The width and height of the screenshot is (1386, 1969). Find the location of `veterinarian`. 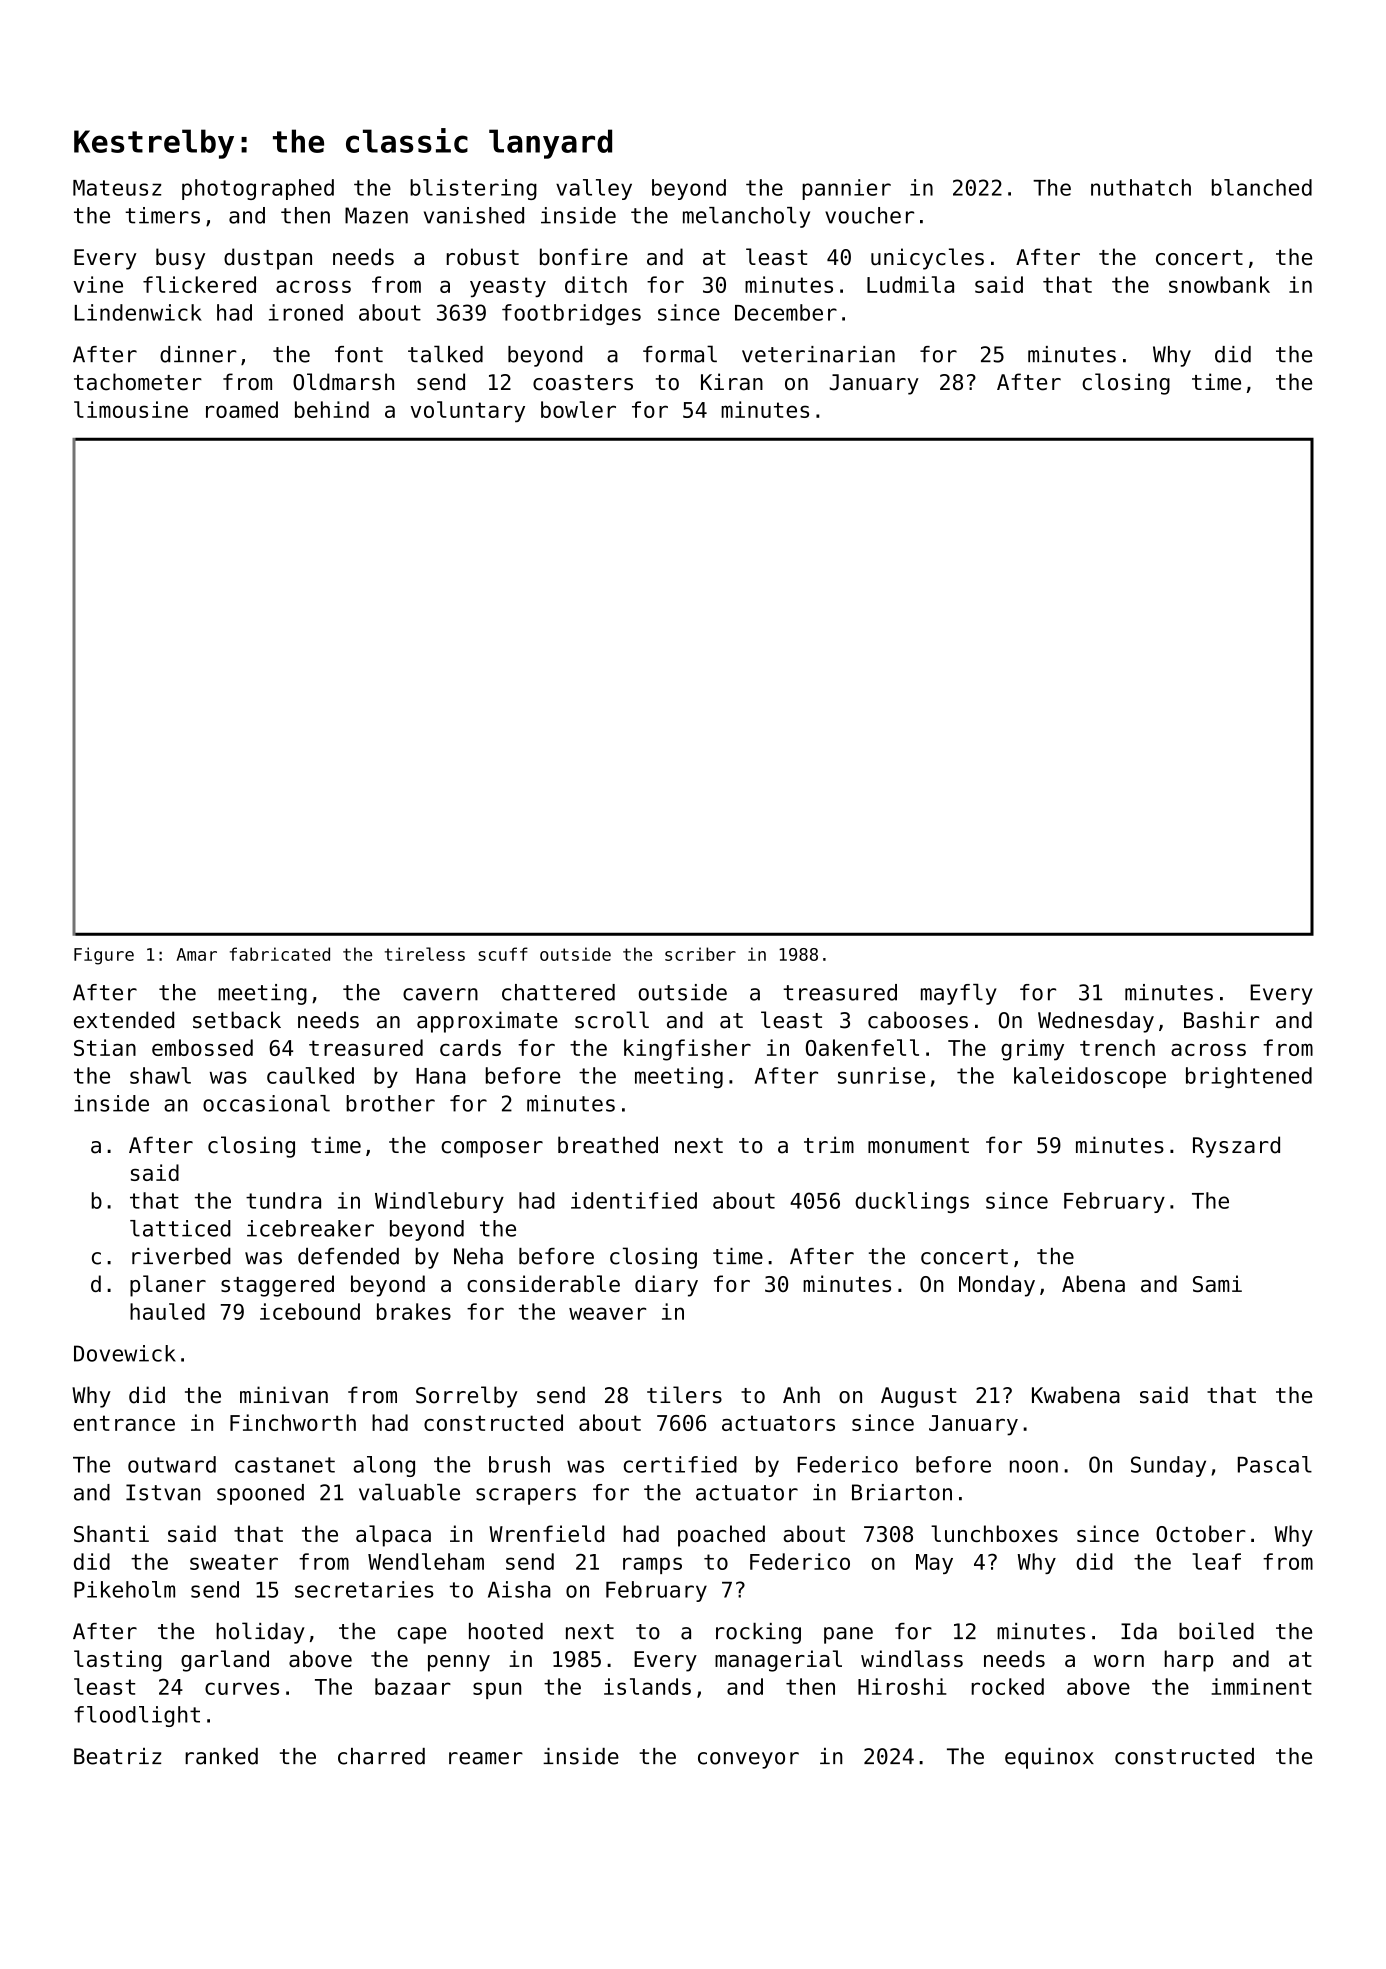

veterinarian is located at coordinates (818, 354).
